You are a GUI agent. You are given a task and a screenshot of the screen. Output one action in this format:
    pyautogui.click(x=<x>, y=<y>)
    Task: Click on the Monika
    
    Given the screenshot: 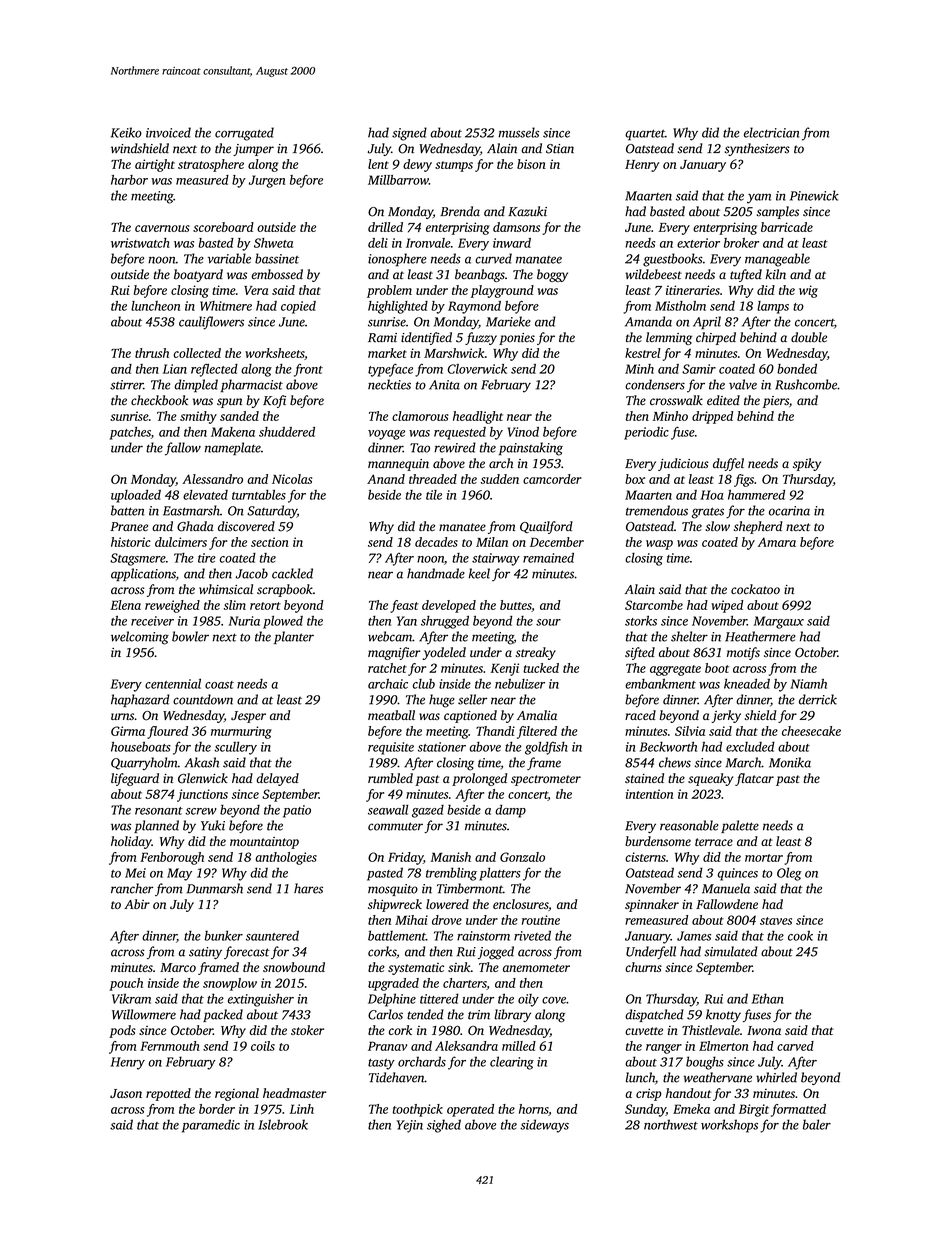 What is the action you would take?
    pyautogui.click(x=790, y=762)
